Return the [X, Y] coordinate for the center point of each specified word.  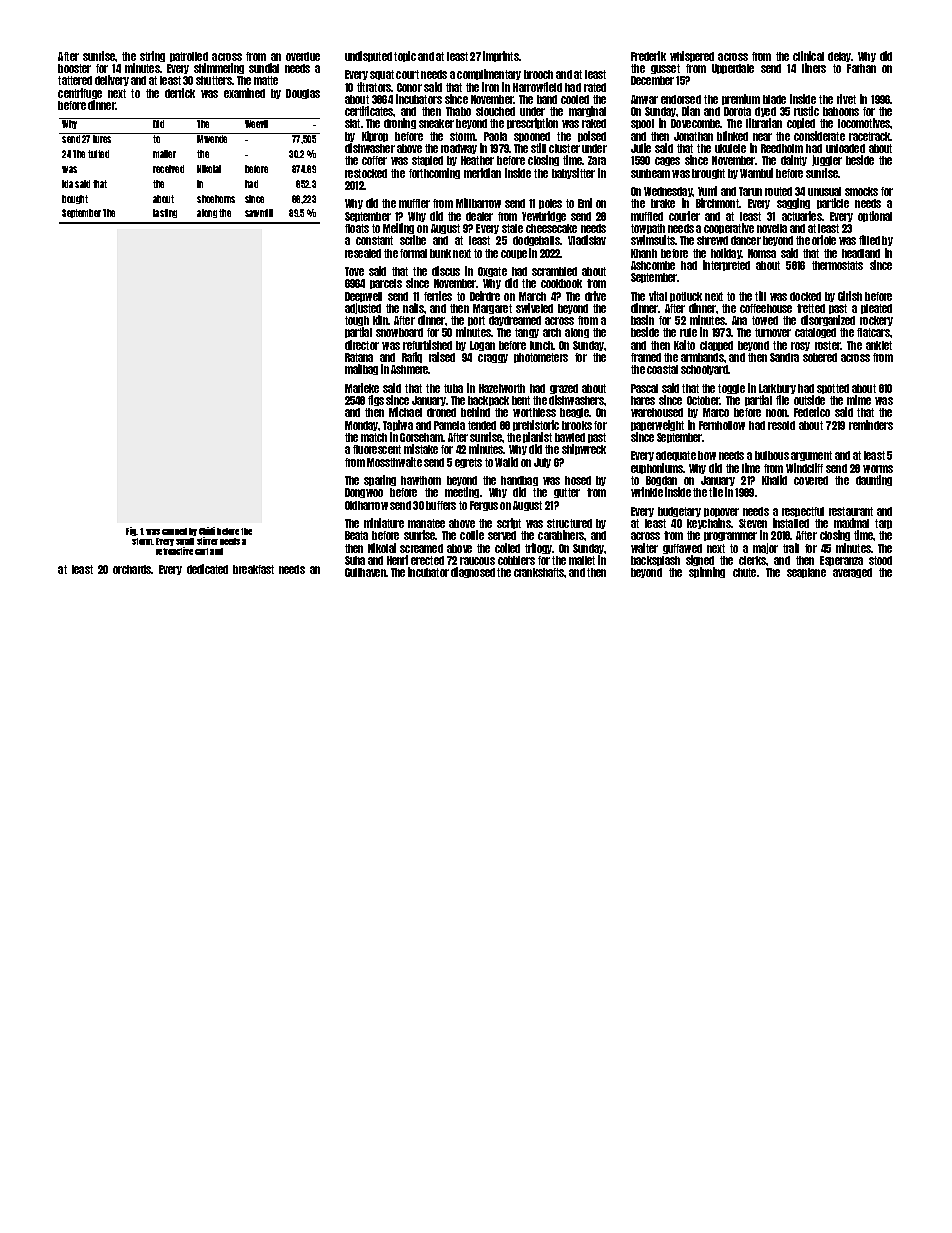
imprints [501, 56]
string [152, 56]
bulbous [772, 455]
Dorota [737, 111]
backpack [488, 402]
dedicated [207, 569]
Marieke [362, 388]
